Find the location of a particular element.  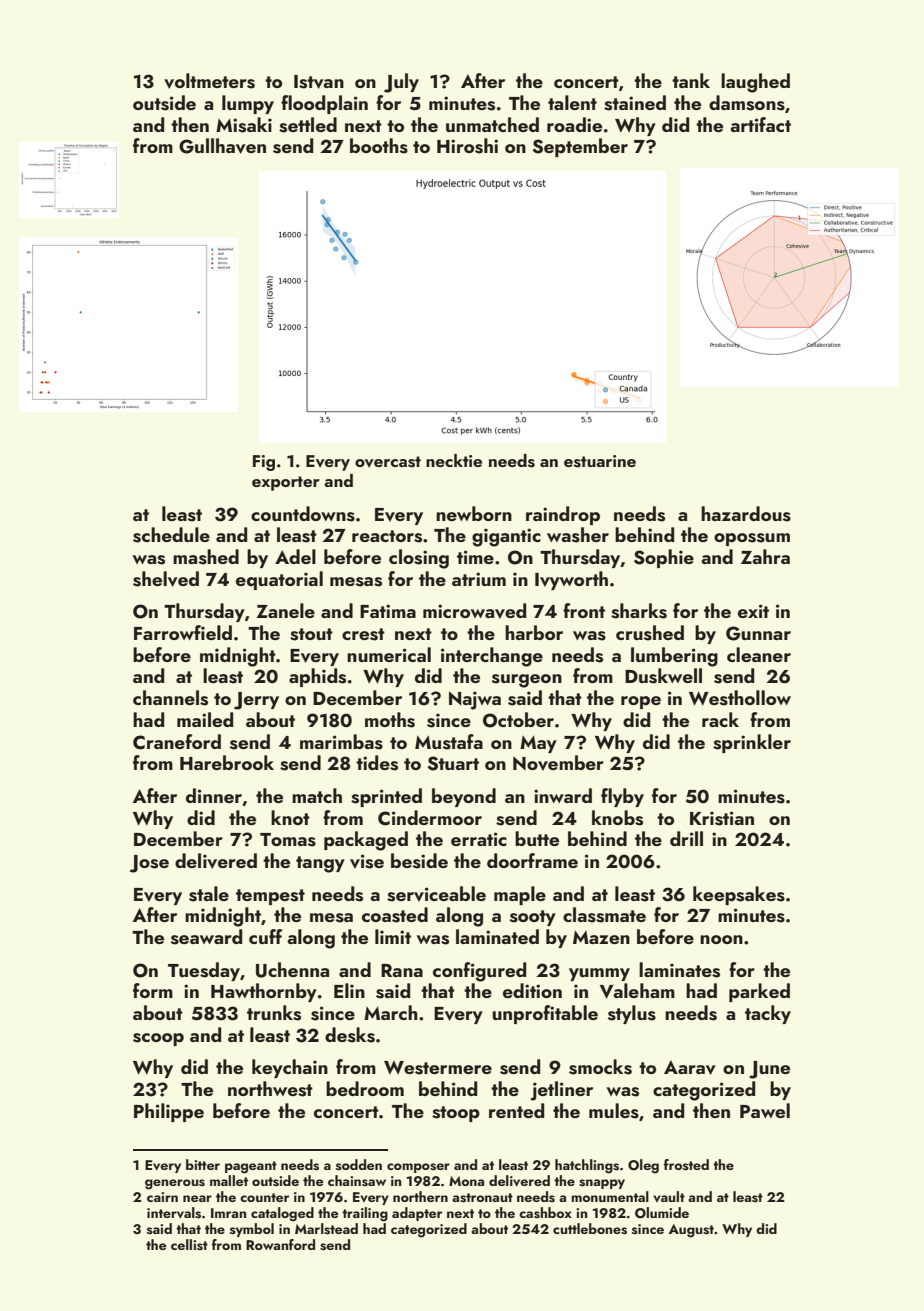

overcast is located at coordinates (388, 462).
